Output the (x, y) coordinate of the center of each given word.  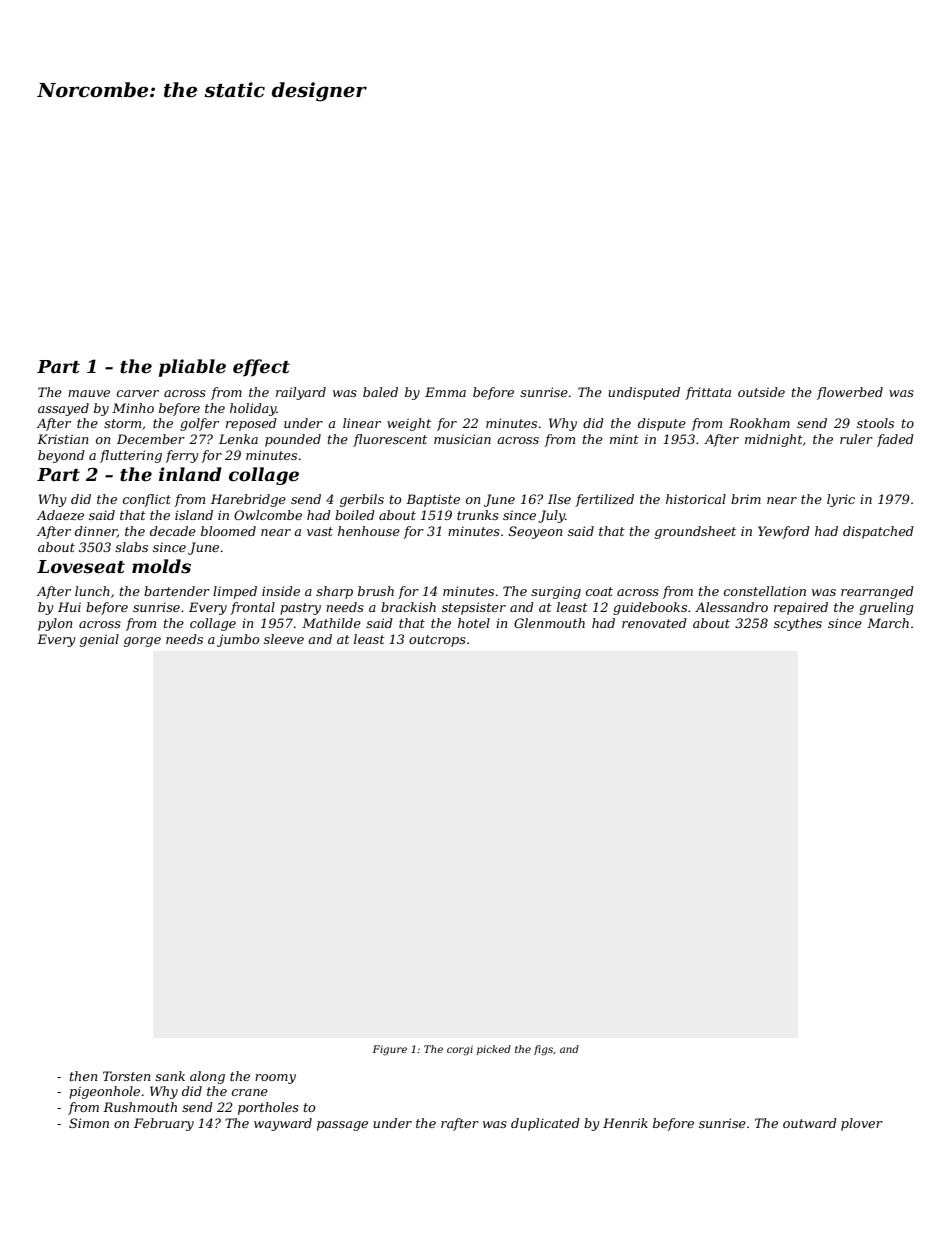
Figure (389, 1050)
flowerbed (850, 393)
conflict (147, 500)
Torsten (127, 1076)
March (888, 623)
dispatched (878, 532)
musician (462, 439)
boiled (355, 515)
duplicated (545, 1124)
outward (810, 1123)
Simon (89, 1123)
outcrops (437, 641)
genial (99, 640)
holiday (253, 409)
